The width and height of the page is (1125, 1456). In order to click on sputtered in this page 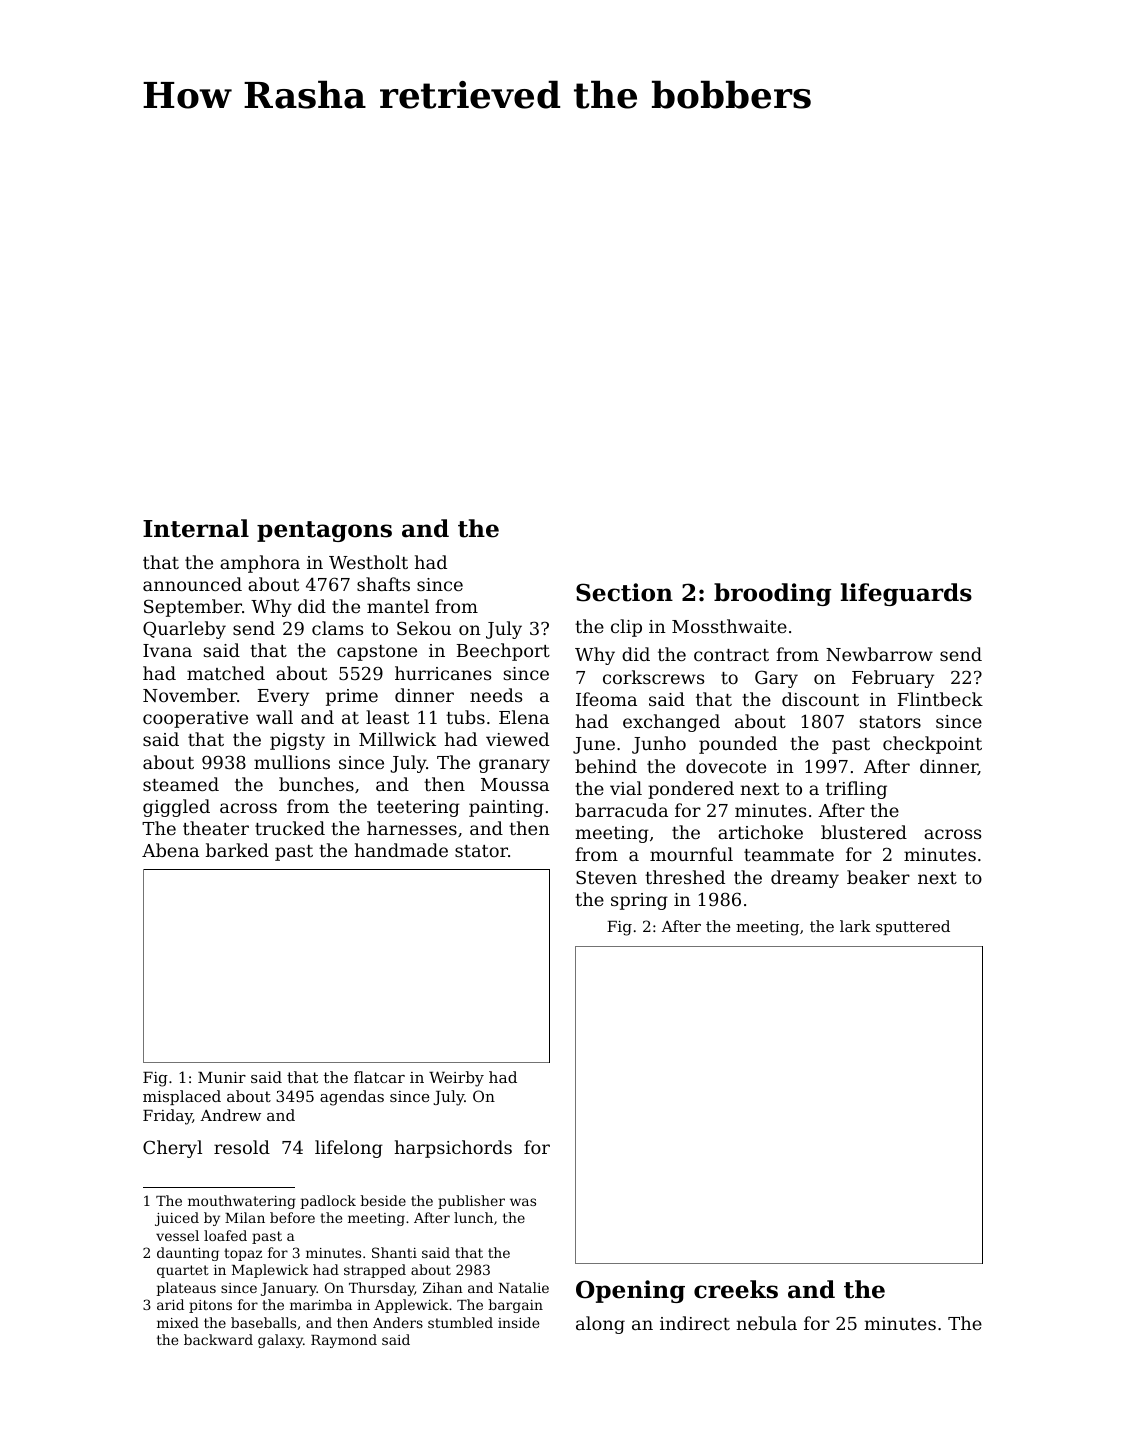, I will do `click(913, 927)`.
